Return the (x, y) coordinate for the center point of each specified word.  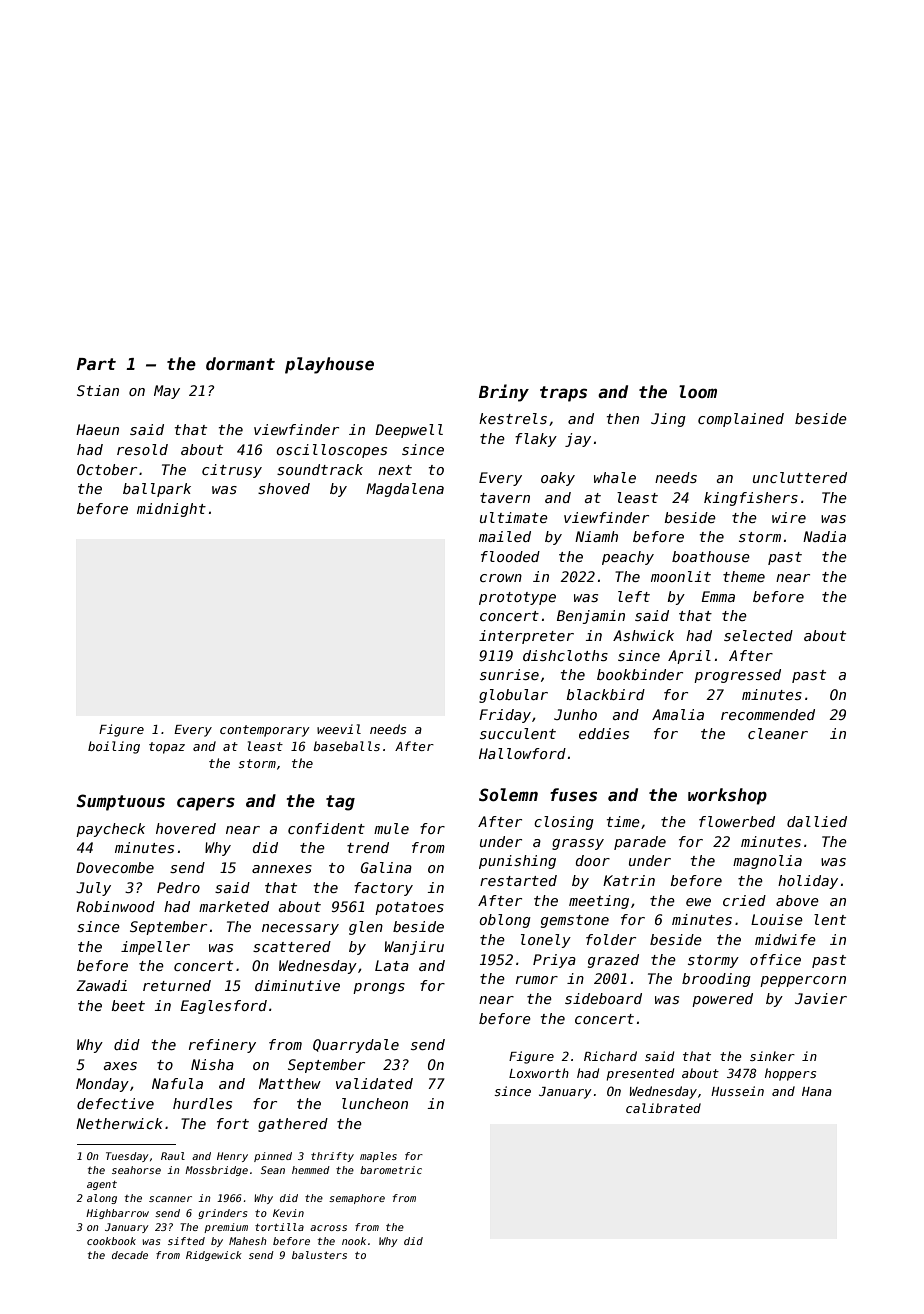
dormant (240, 364)
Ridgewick (214, 1256)
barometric (391, 1170)
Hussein (737, 1091)
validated (374, 1083)
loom (698, 391)
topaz (167, 748)
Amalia (678, 714)
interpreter (526, 637)
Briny (504, 393)
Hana (817, 1091)
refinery (222, 1046)
